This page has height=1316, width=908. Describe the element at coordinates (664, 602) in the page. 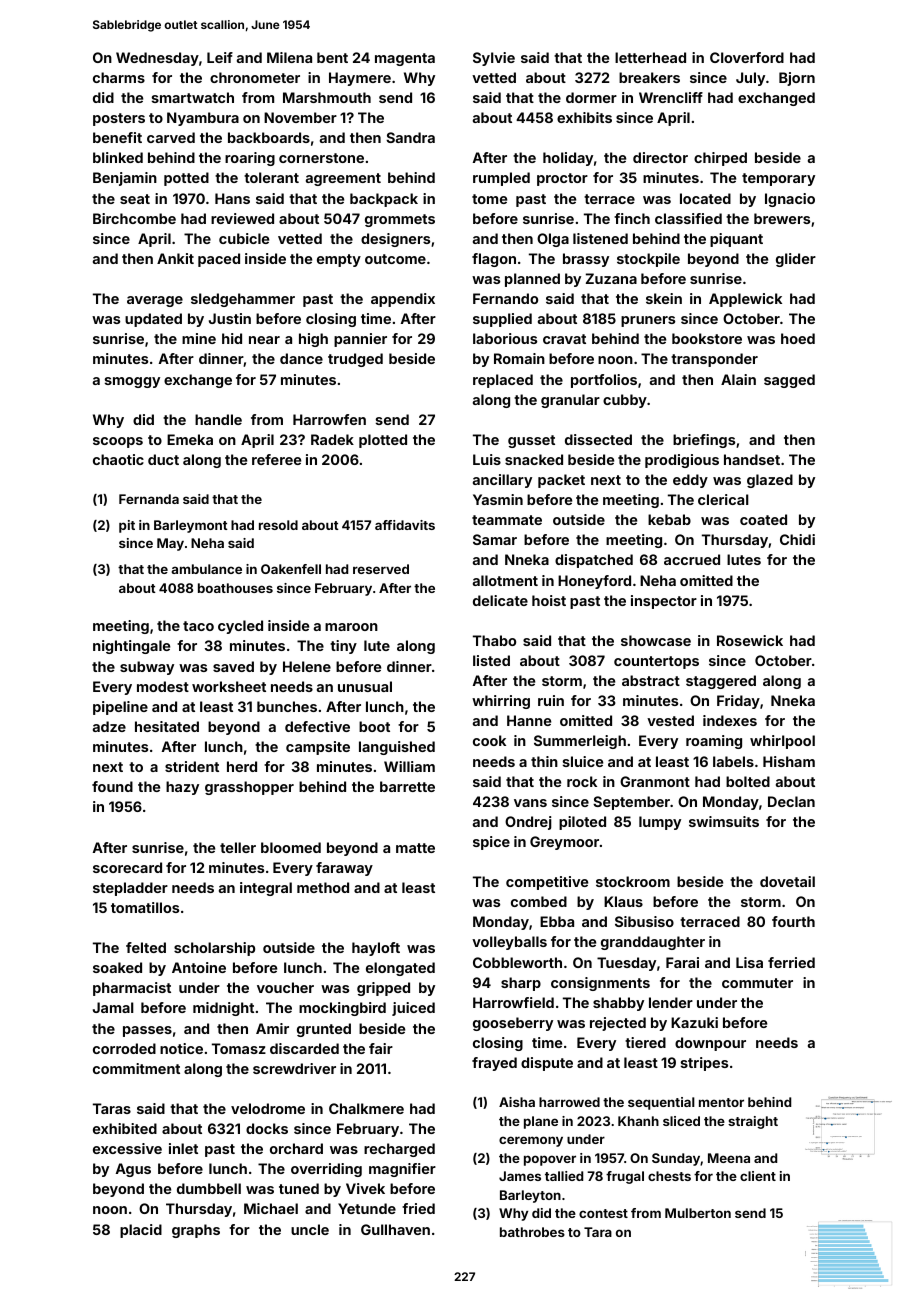

I see `inspector` at that location.
